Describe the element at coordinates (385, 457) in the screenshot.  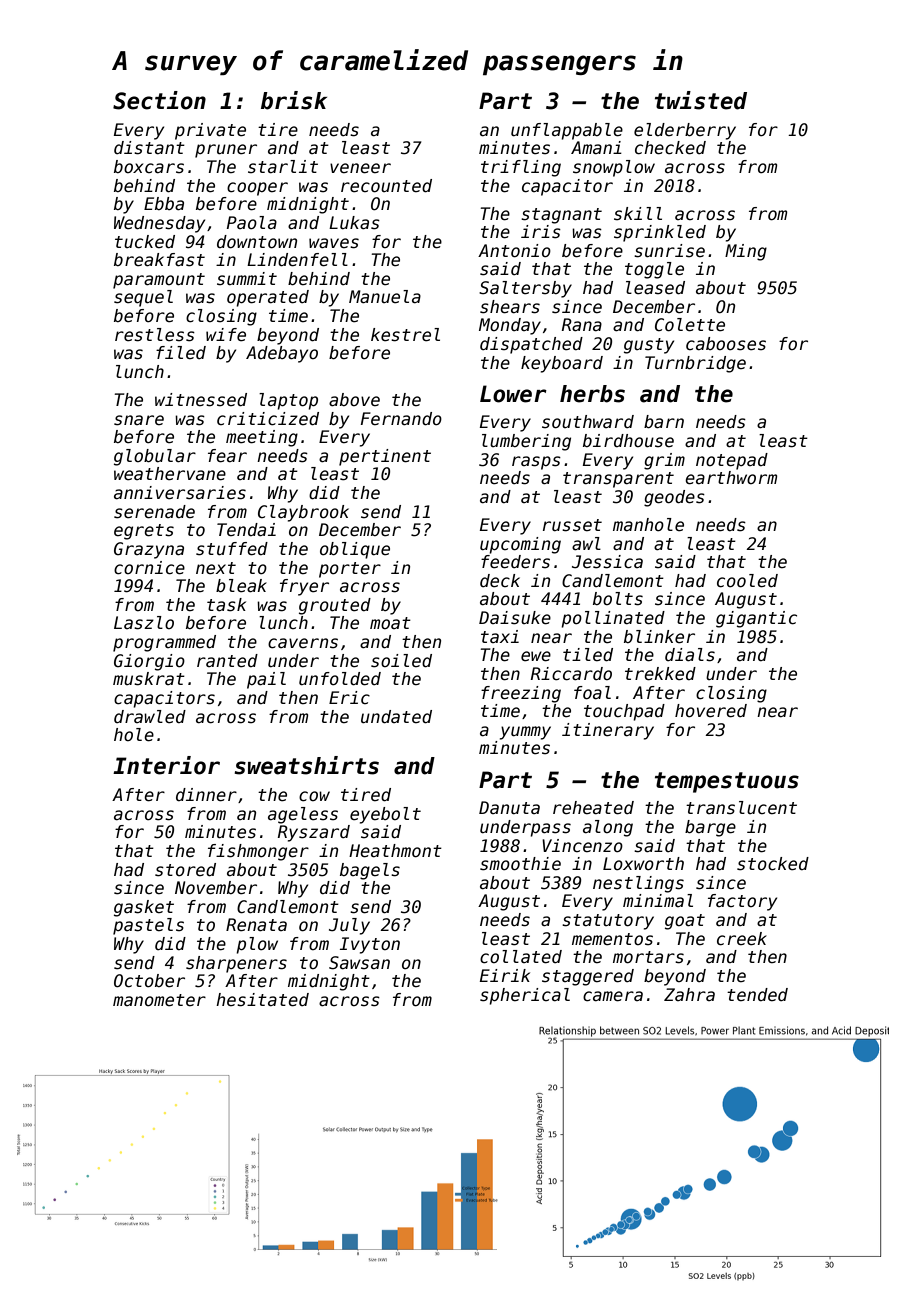
I see `pertinent` at that location.
